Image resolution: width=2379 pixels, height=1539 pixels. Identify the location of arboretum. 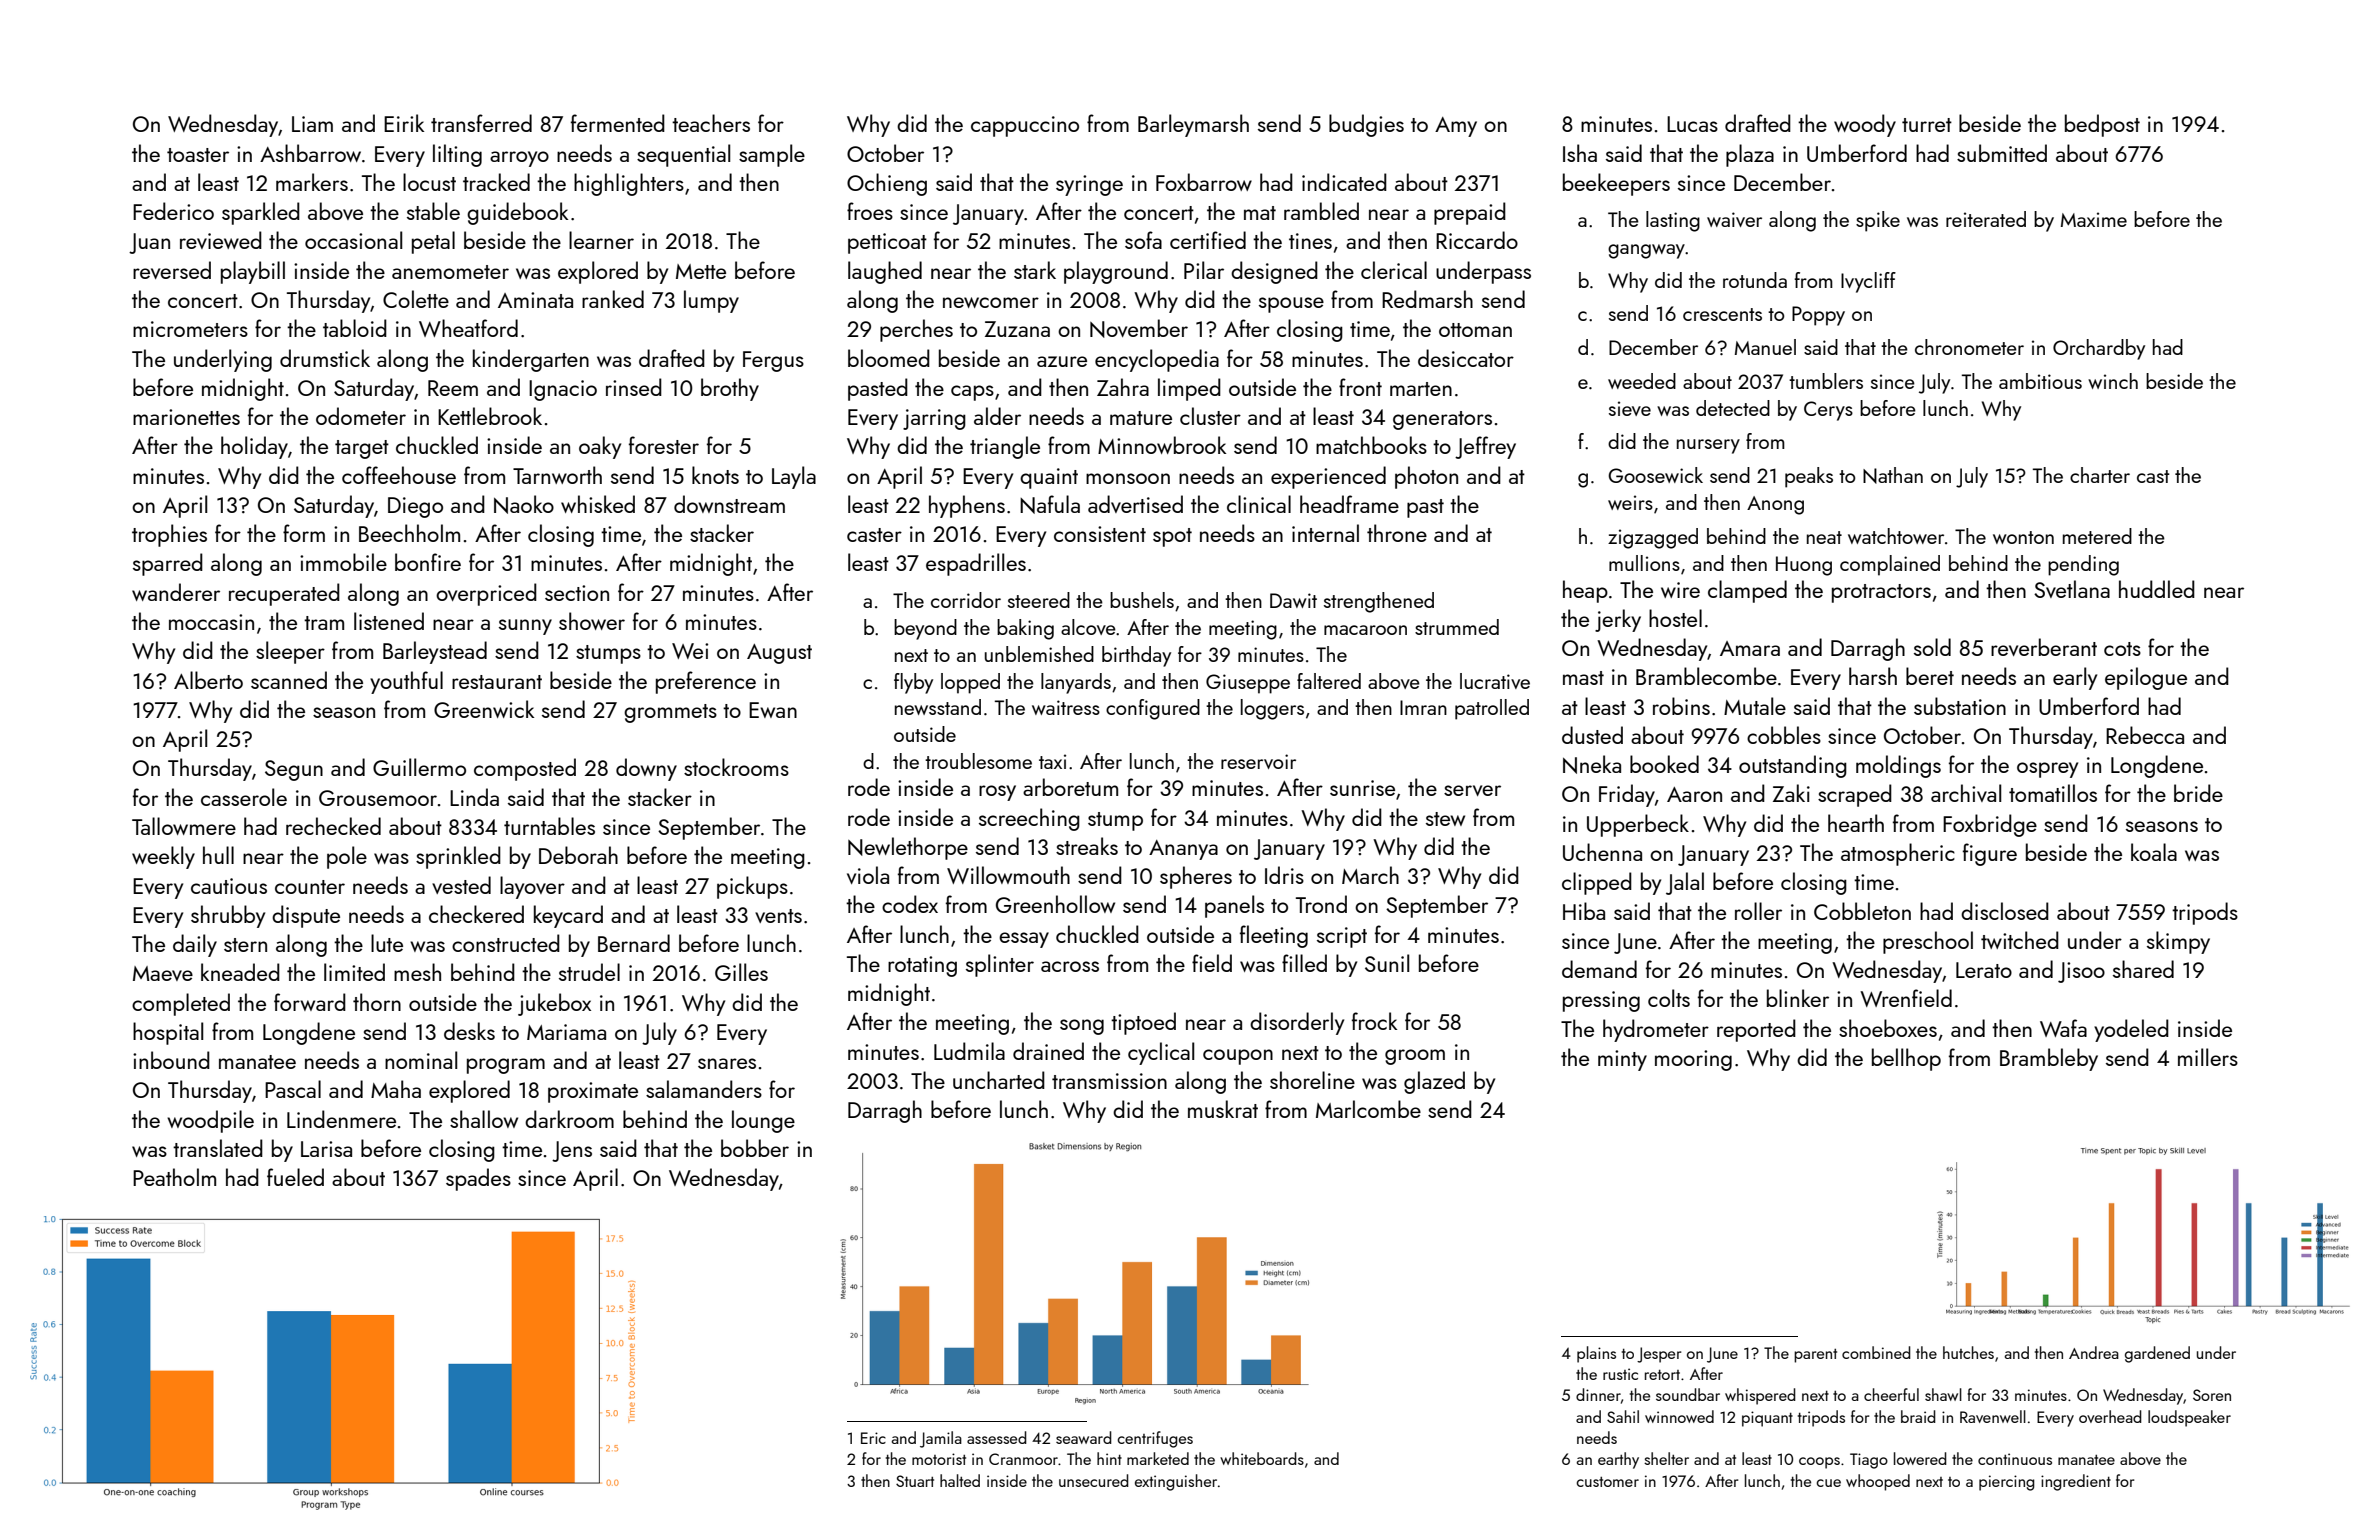
(1070, 787).
